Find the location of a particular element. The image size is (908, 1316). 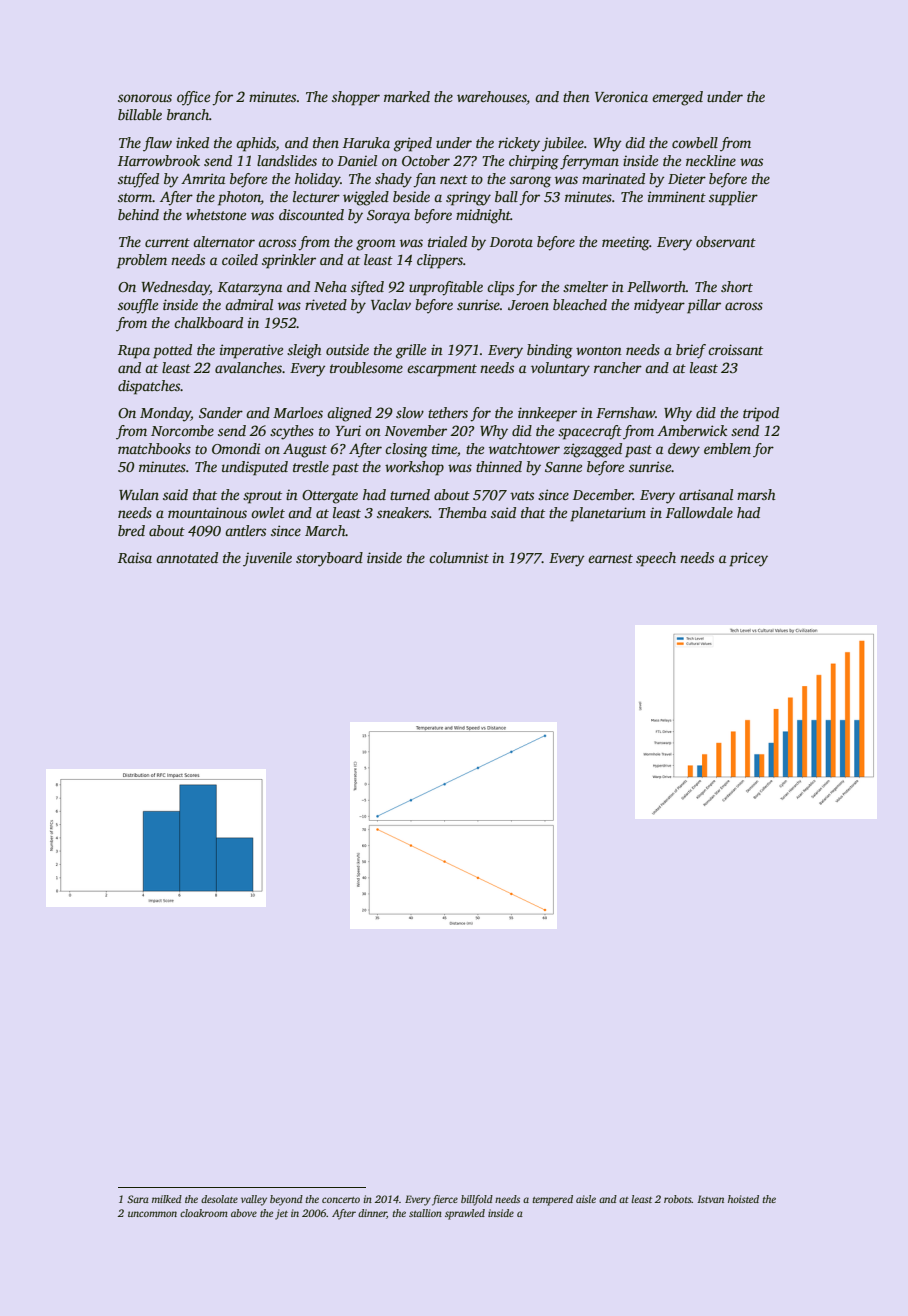

shopper is located at coordinates (356, 98).
